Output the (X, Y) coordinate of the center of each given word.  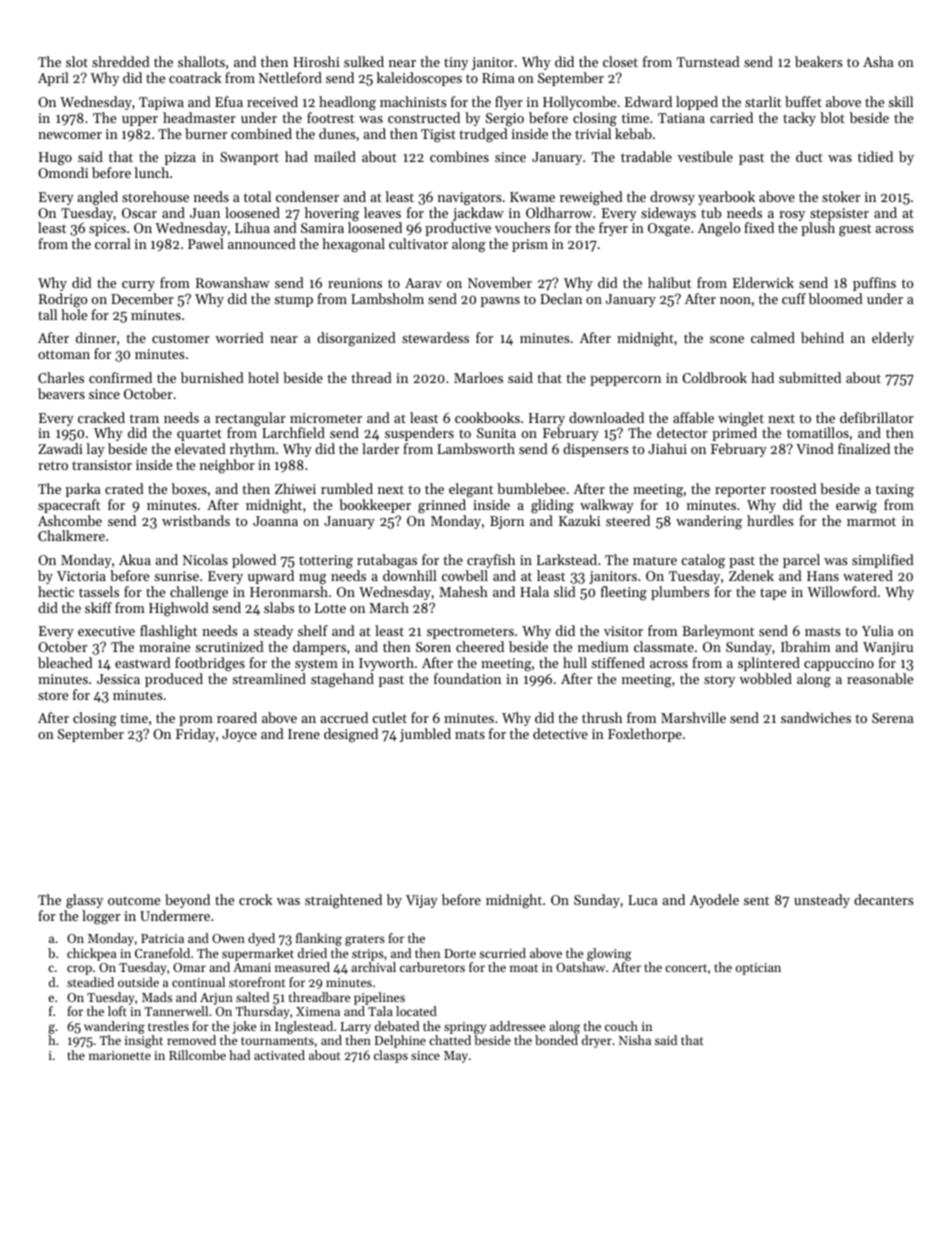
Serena (893, 718)
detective (560, 733)
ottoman (64, 354)
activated (279, 1055)
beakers (818, 61)
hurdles (770, 520)
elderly (893, 339)
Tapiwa (161, 103)
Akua (135, 559)
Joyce (239, 735)
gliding (552, 506)
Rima (498, 78)
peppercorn (625, 381)
